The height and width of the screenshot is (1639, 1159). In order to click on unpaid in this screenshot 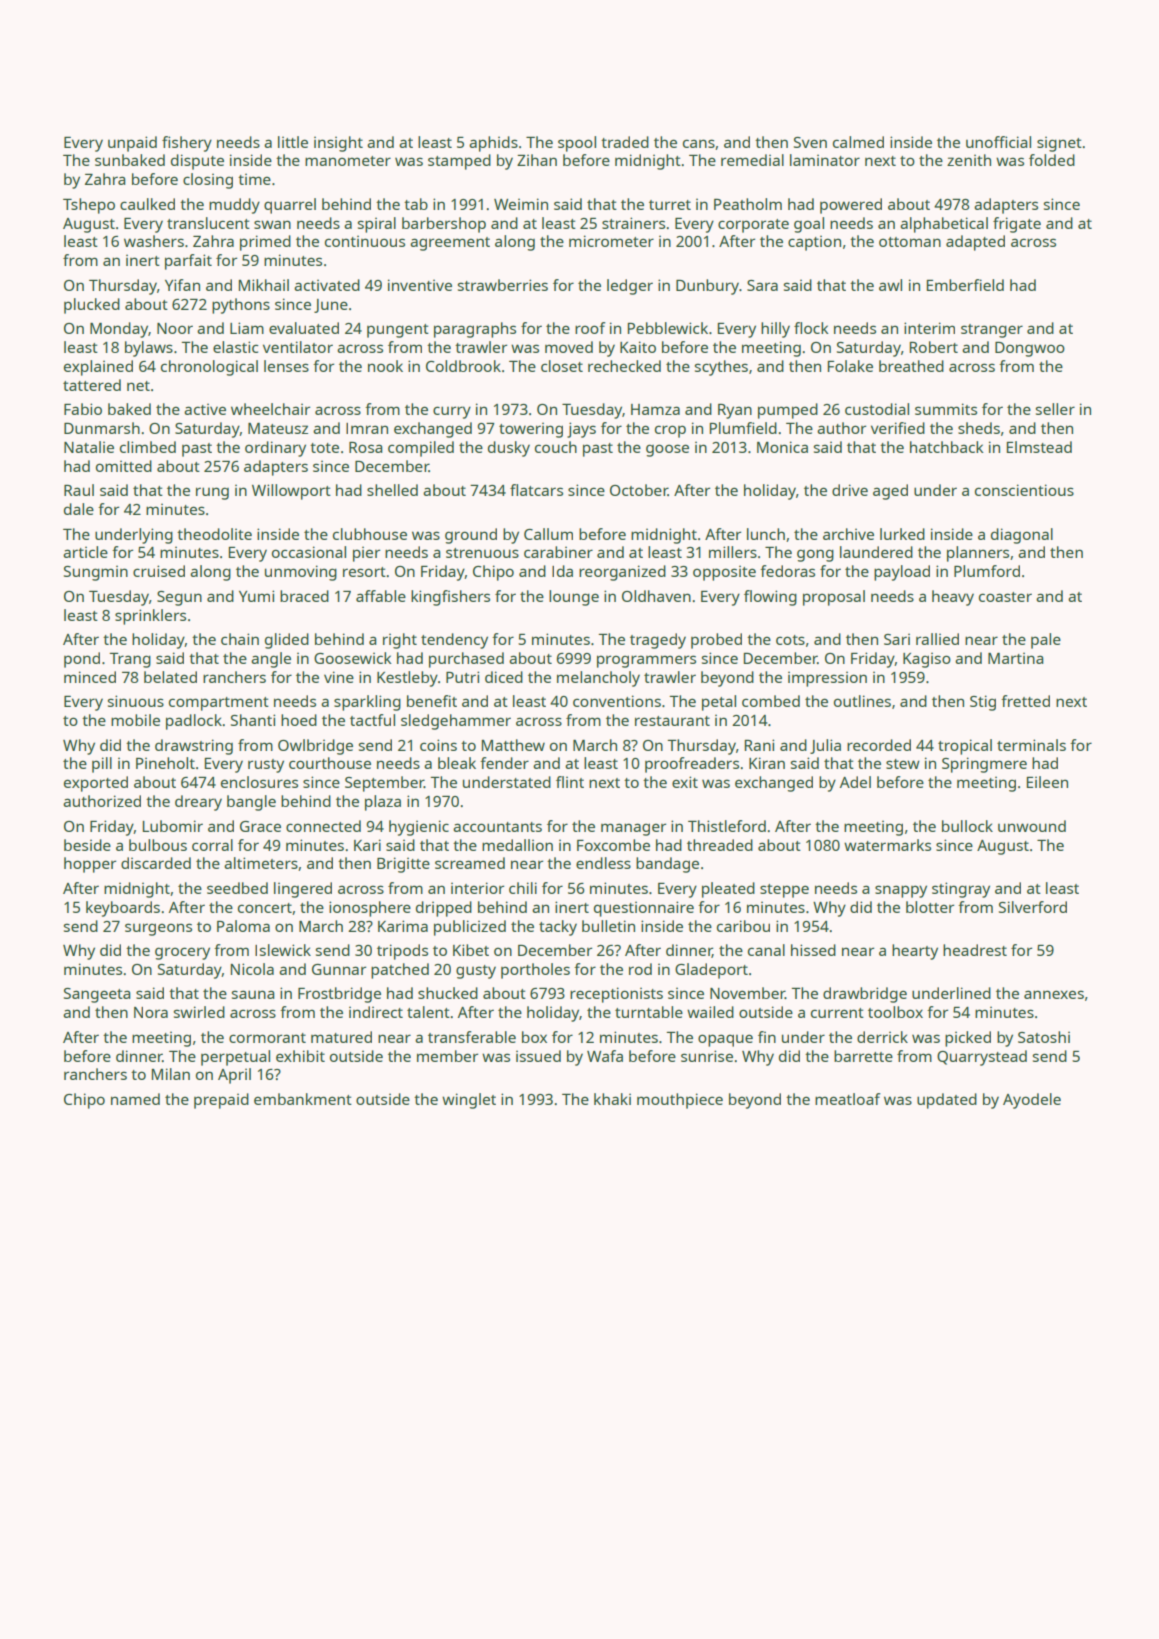, I will do `click(132, 144)`.
